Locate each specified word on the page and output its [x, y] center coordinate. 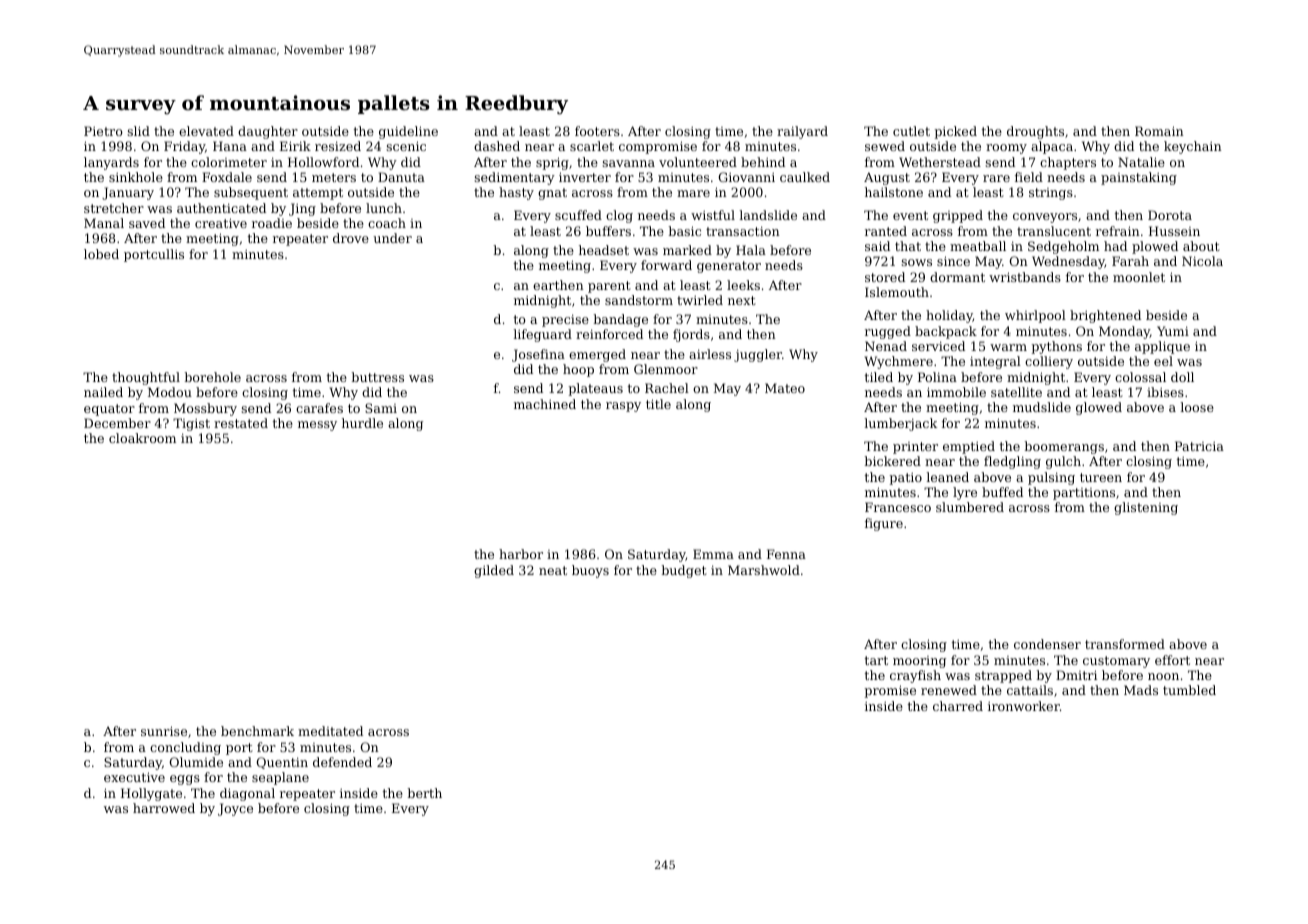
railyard [802, 132]
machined [545, 404]
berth [424, 793]
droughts [1035, 132]
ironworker [1024, 706]
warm [1008, 347]
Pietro [103, 131]
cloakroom [142, 438]
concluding [185, 748]
